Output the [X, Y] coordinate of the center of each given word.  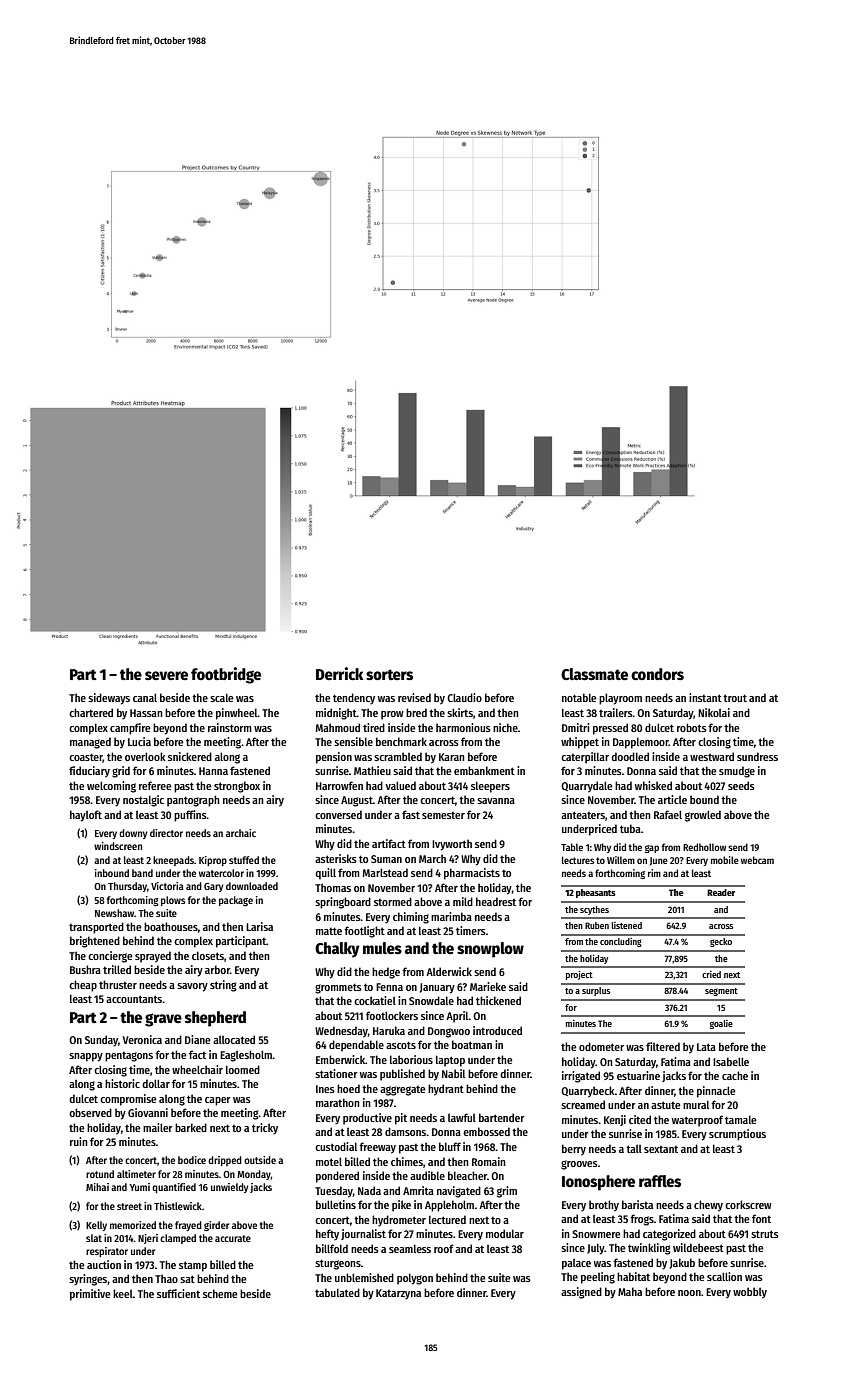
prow [392, 715]
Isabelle [731, 1061]
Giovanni [148, 1112]
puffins [190, 816]
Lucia [139, 741]
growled [703, 816]
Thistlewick [178, 1206]
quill [325, 874]
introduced [497, 1030]
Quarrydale [587, 787]
